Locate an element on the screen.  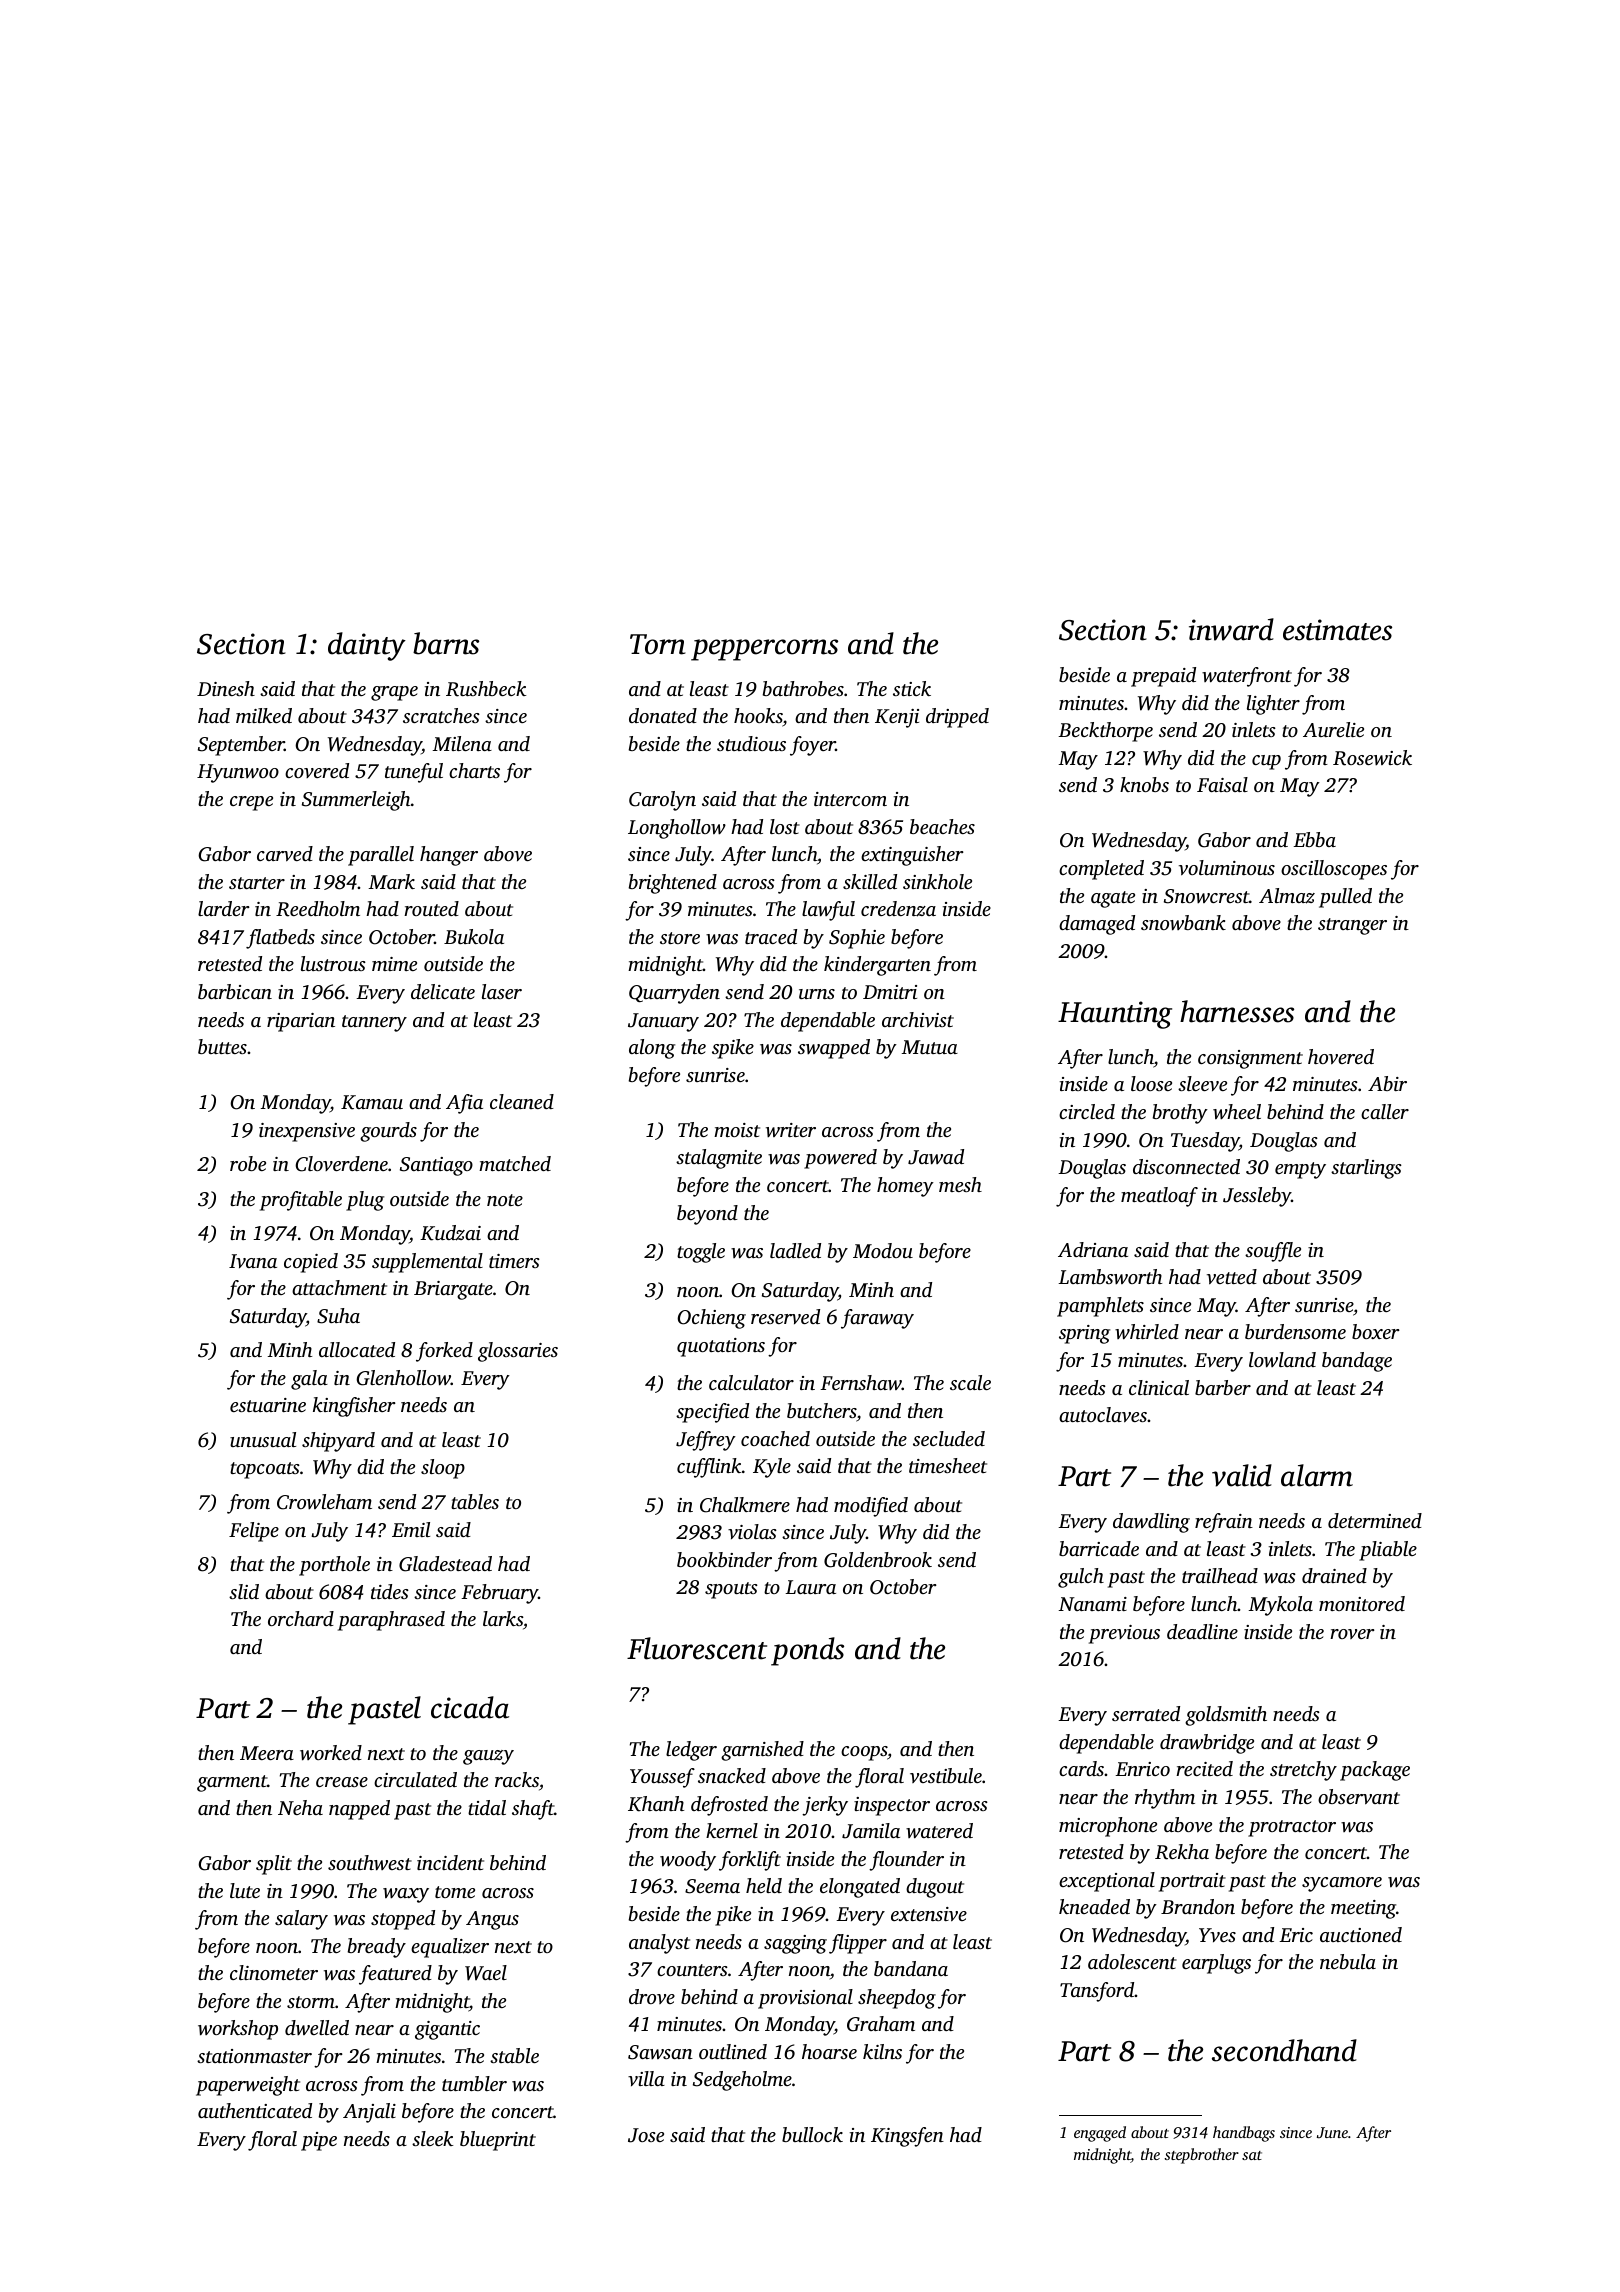
Fluorescent is located at coordinates (697, 1648).
